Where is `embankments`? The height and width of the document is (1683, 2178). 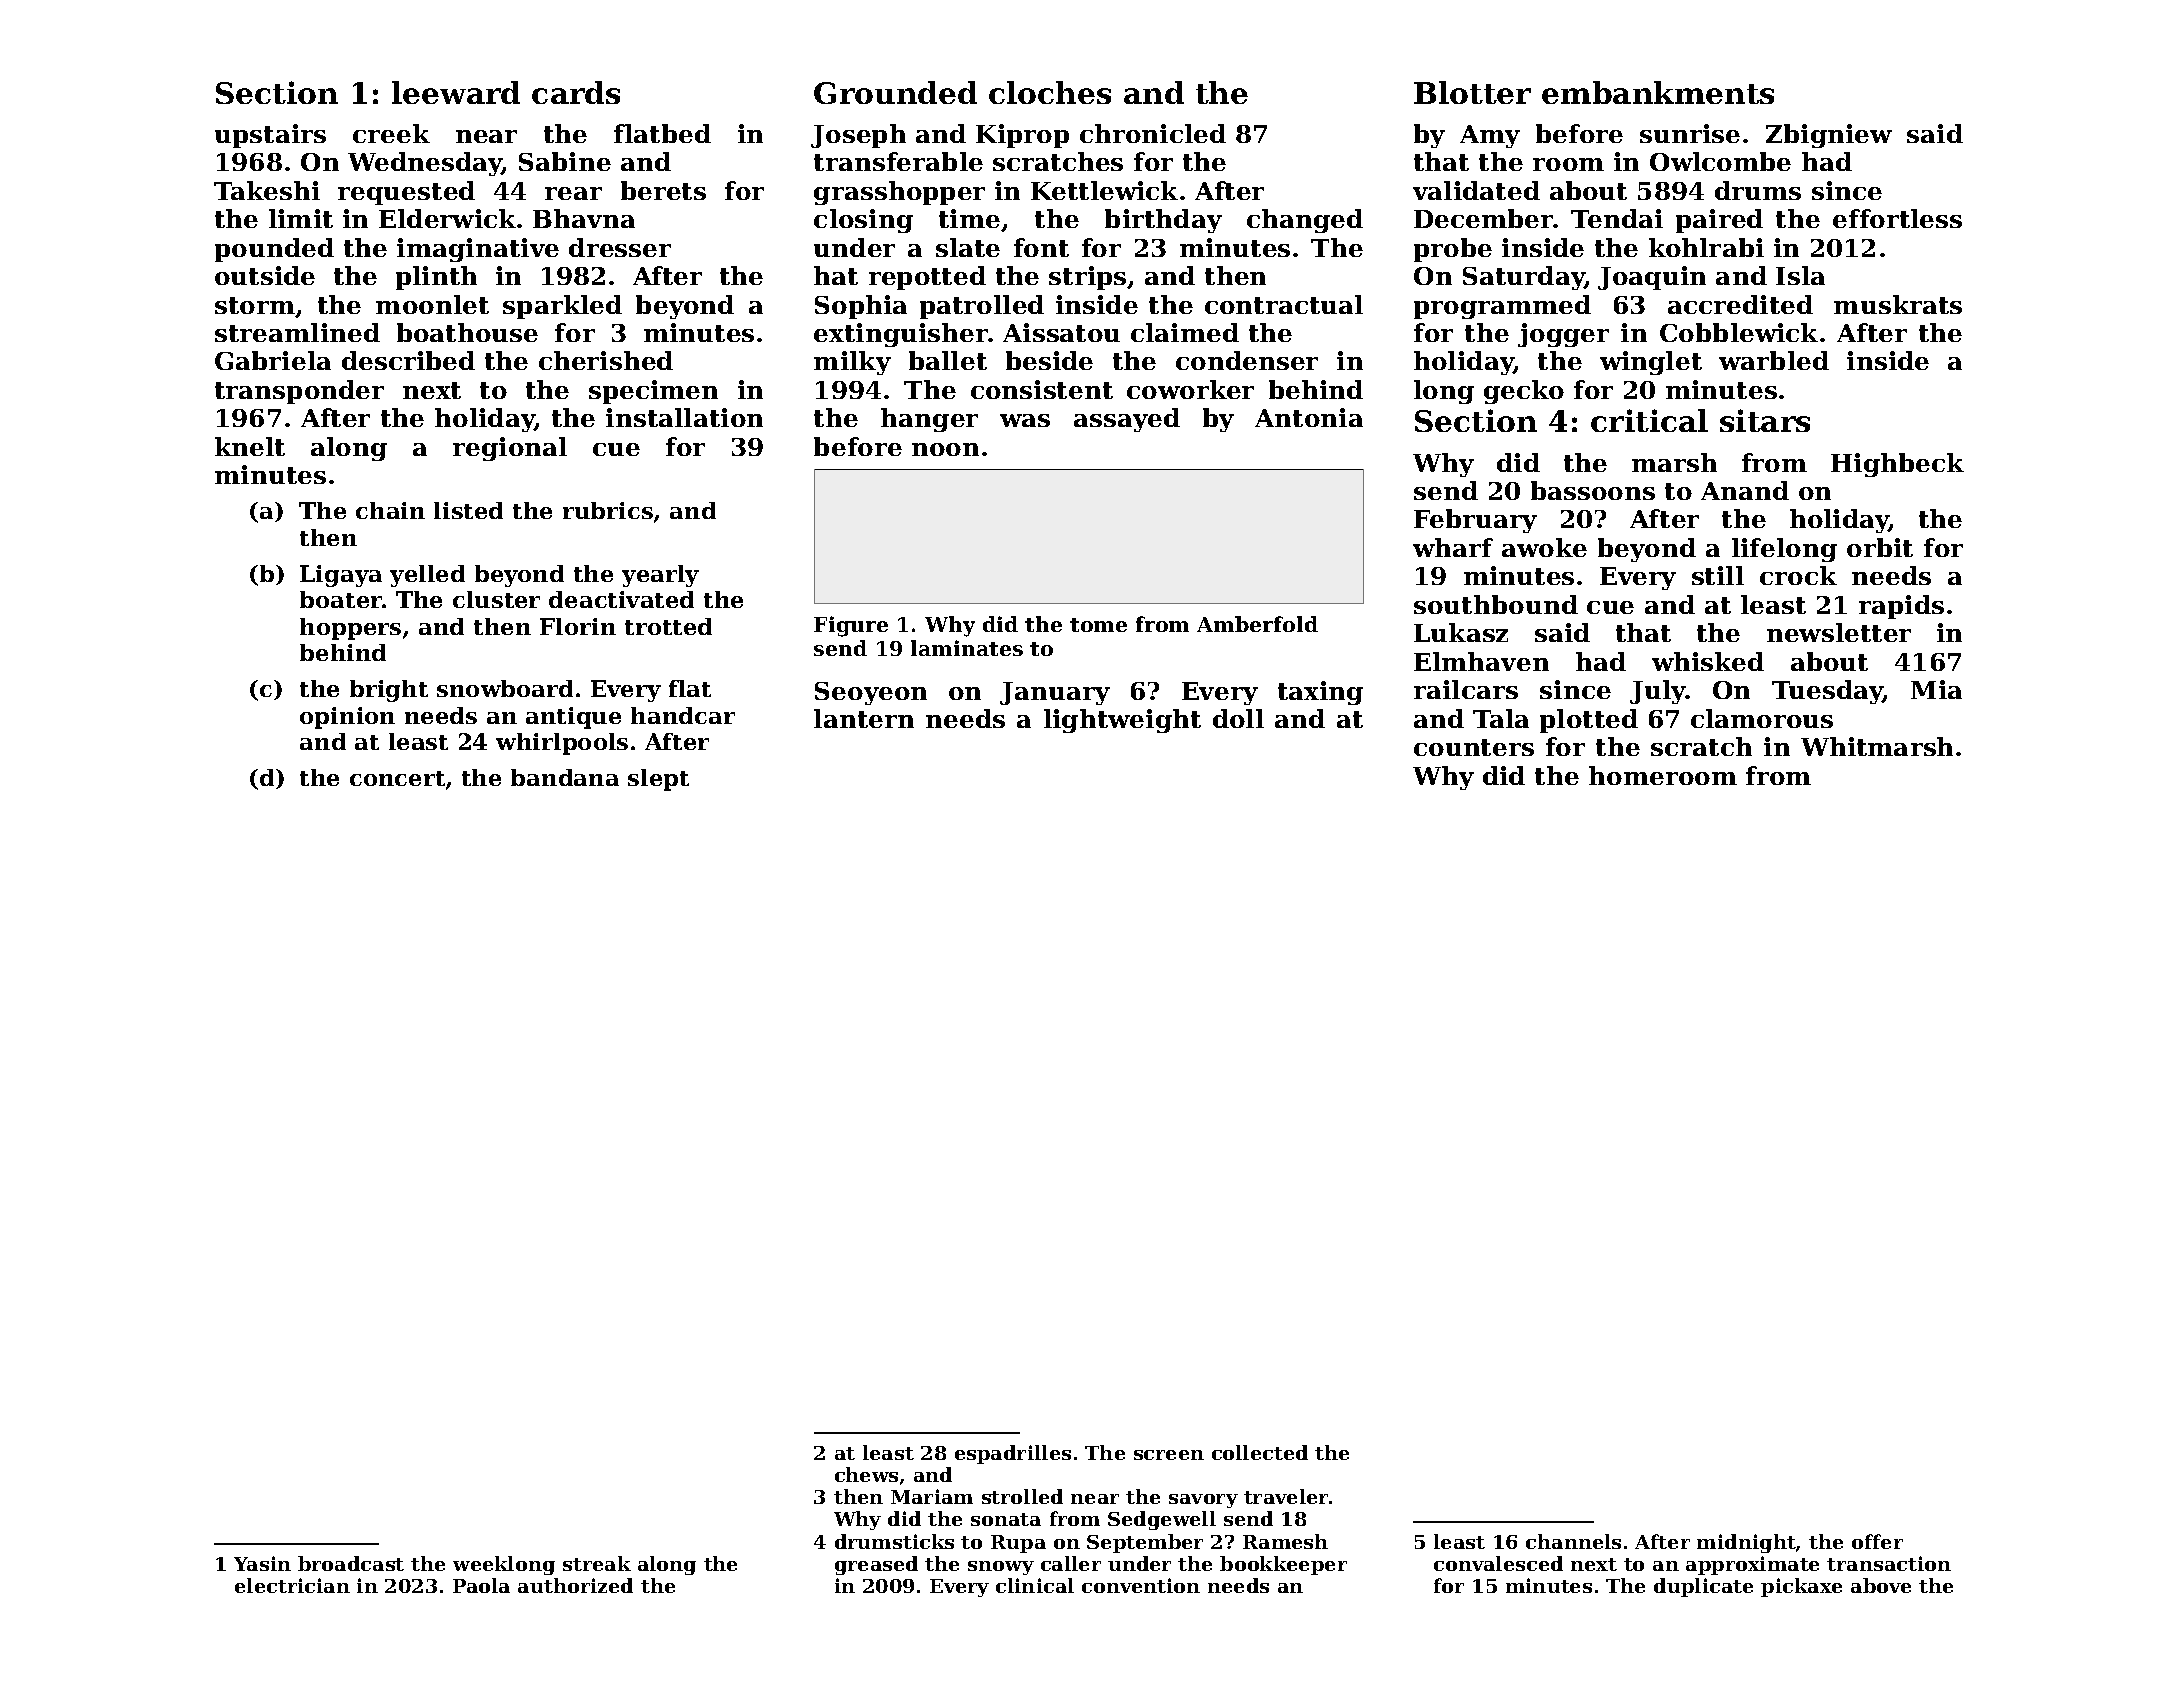
embankments is located at coordinates (1658, 92).
